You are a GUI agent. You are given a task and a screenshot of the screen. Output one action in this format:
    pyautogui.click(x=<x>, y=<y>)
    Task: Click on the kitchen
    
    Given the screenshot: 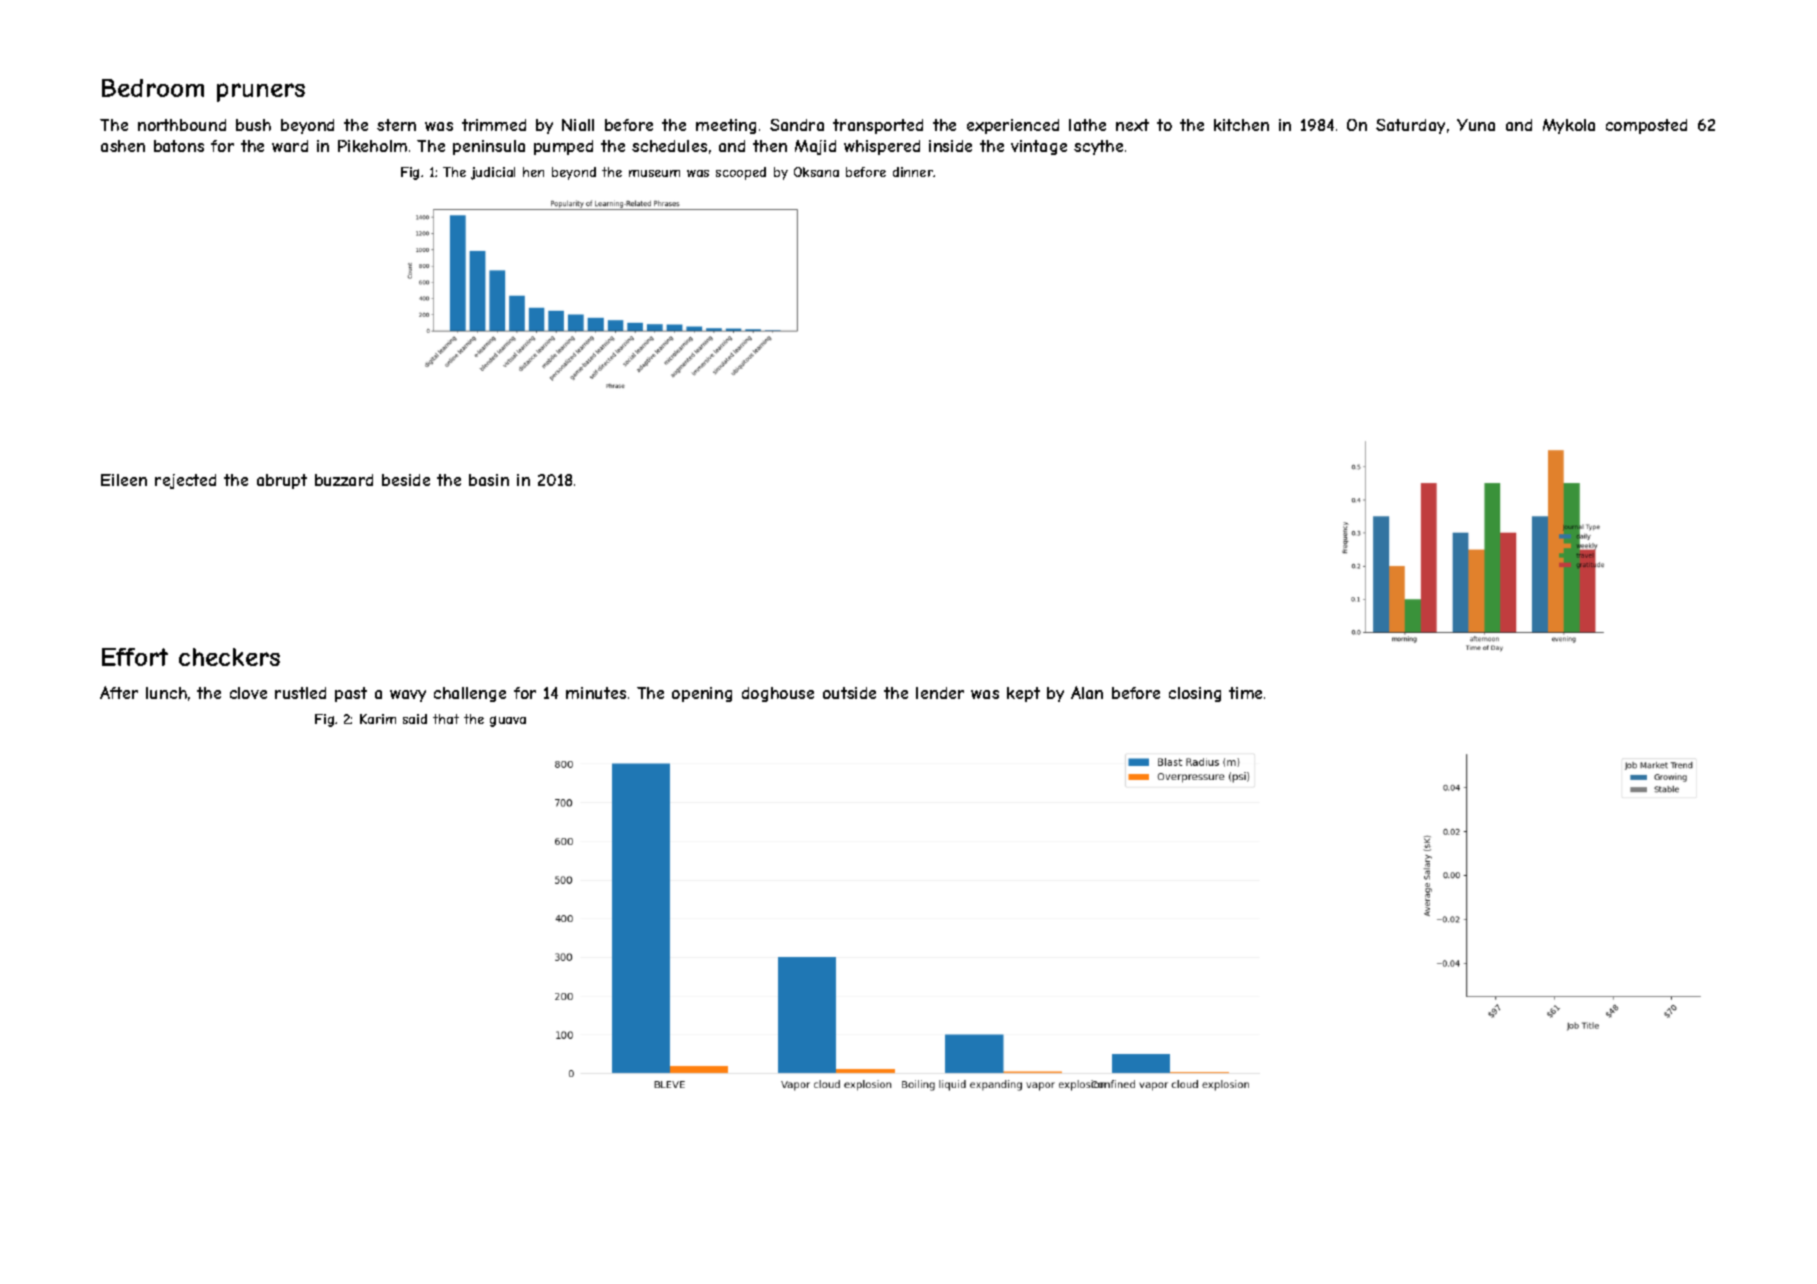 What is the action you would take?
    pyautogui.click(x=1241, y=125)
